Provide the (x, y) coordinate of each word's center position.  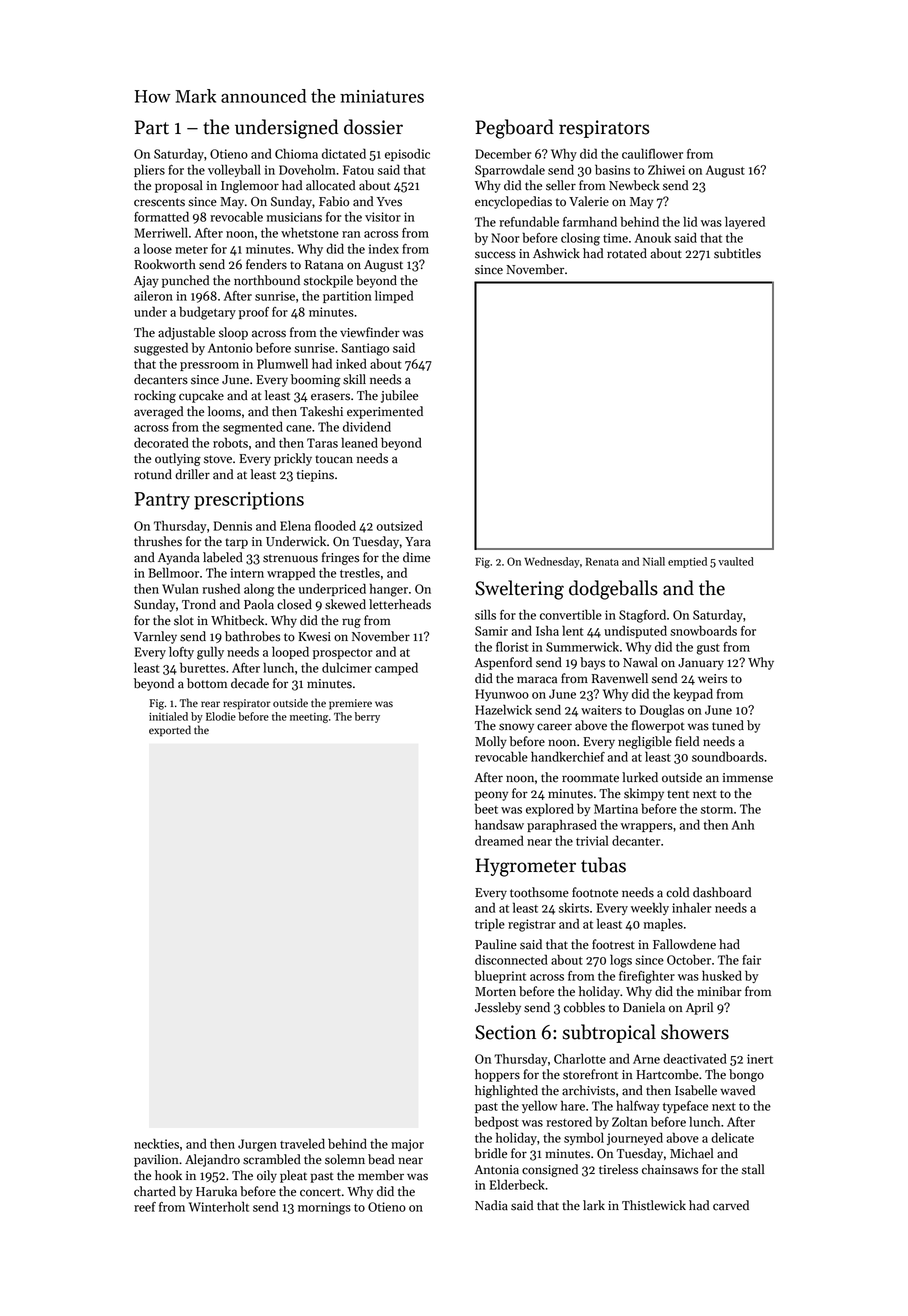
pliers (149, 171)
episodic (407, 154)
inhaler (692, 907)
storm (717, 810)
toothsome (539, 892)
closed (294, 604)
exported (170, 731)
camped (396, 668)
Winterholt (219, 1206)
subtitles (737, 253)
